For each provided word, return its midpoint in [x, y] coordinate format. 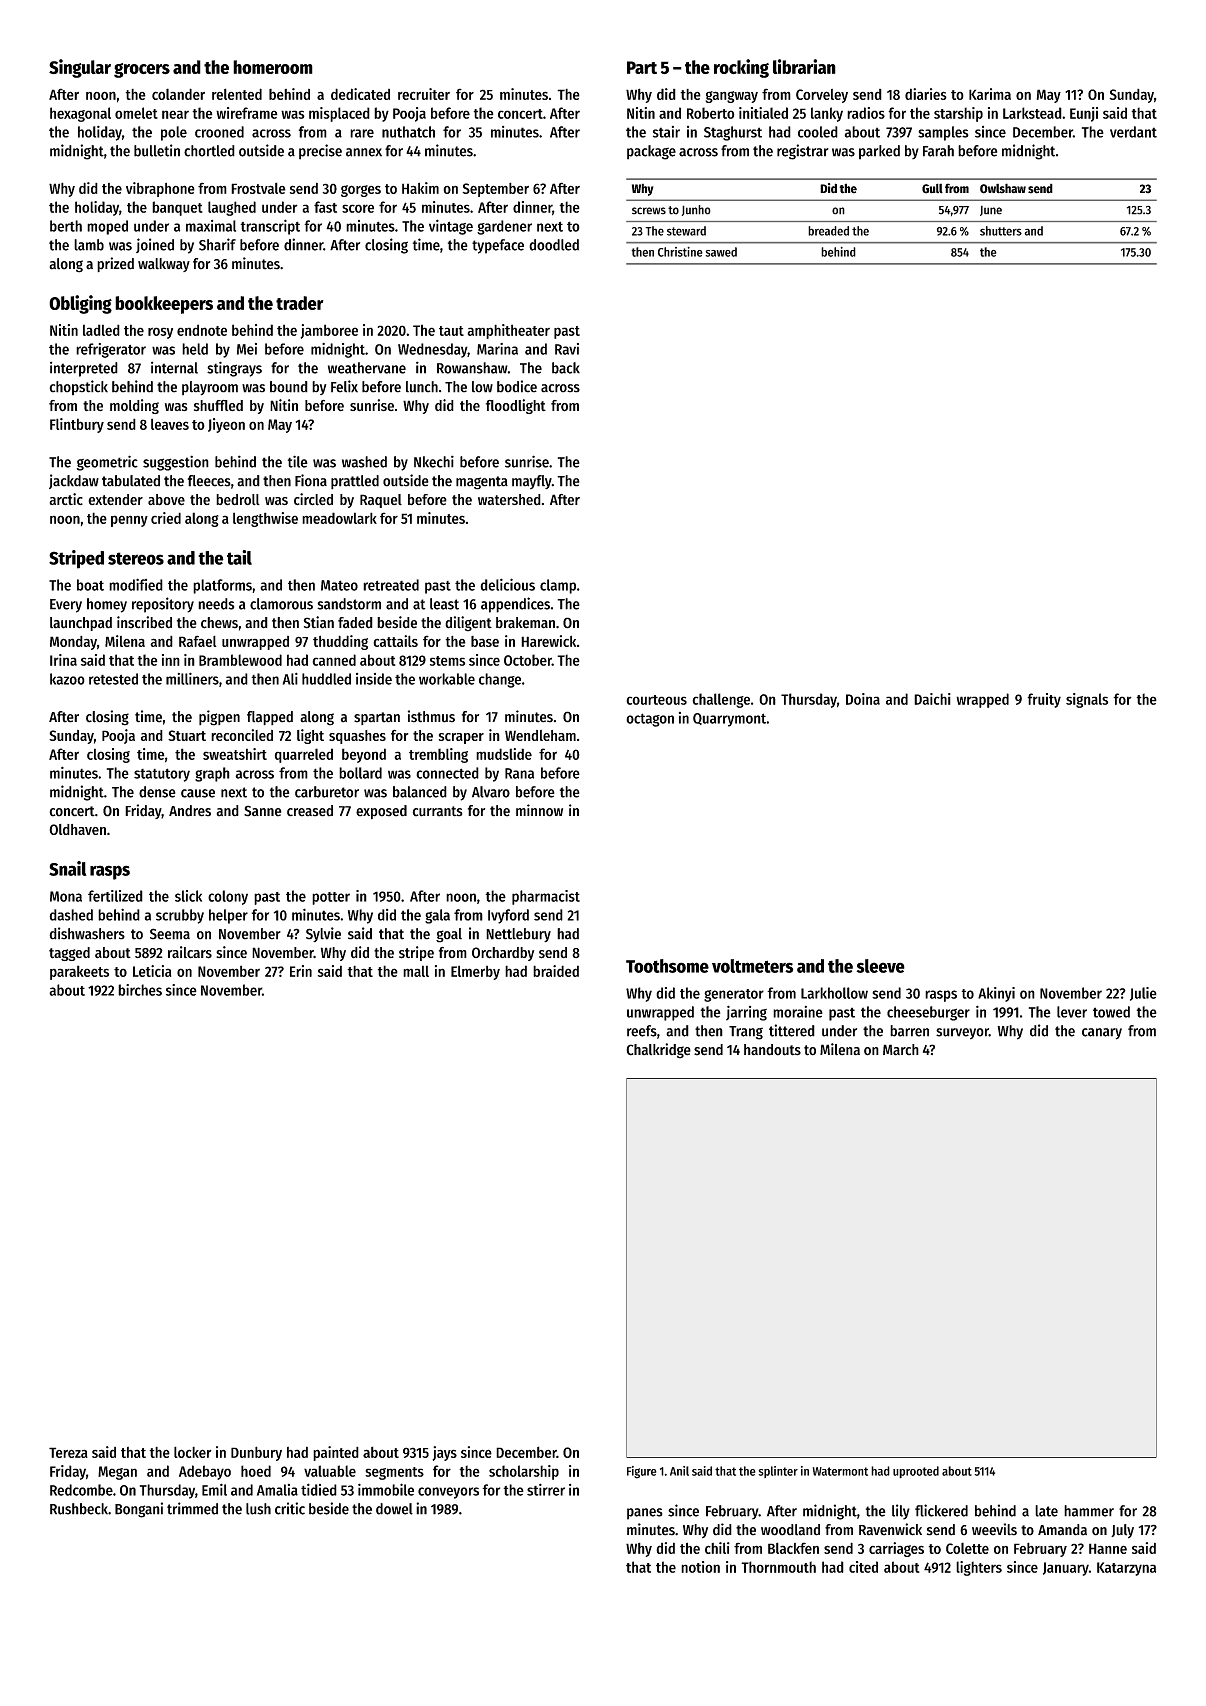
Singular [80, 68]
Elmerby [475, 972]
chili [717, 1548]
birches [140, 990]
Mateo [339, 585]
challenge [721, 700]
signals [1087, 700]
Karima [990, 94]
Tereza [68, 1452]
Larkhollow [834, 993]
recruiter [424, 94]
